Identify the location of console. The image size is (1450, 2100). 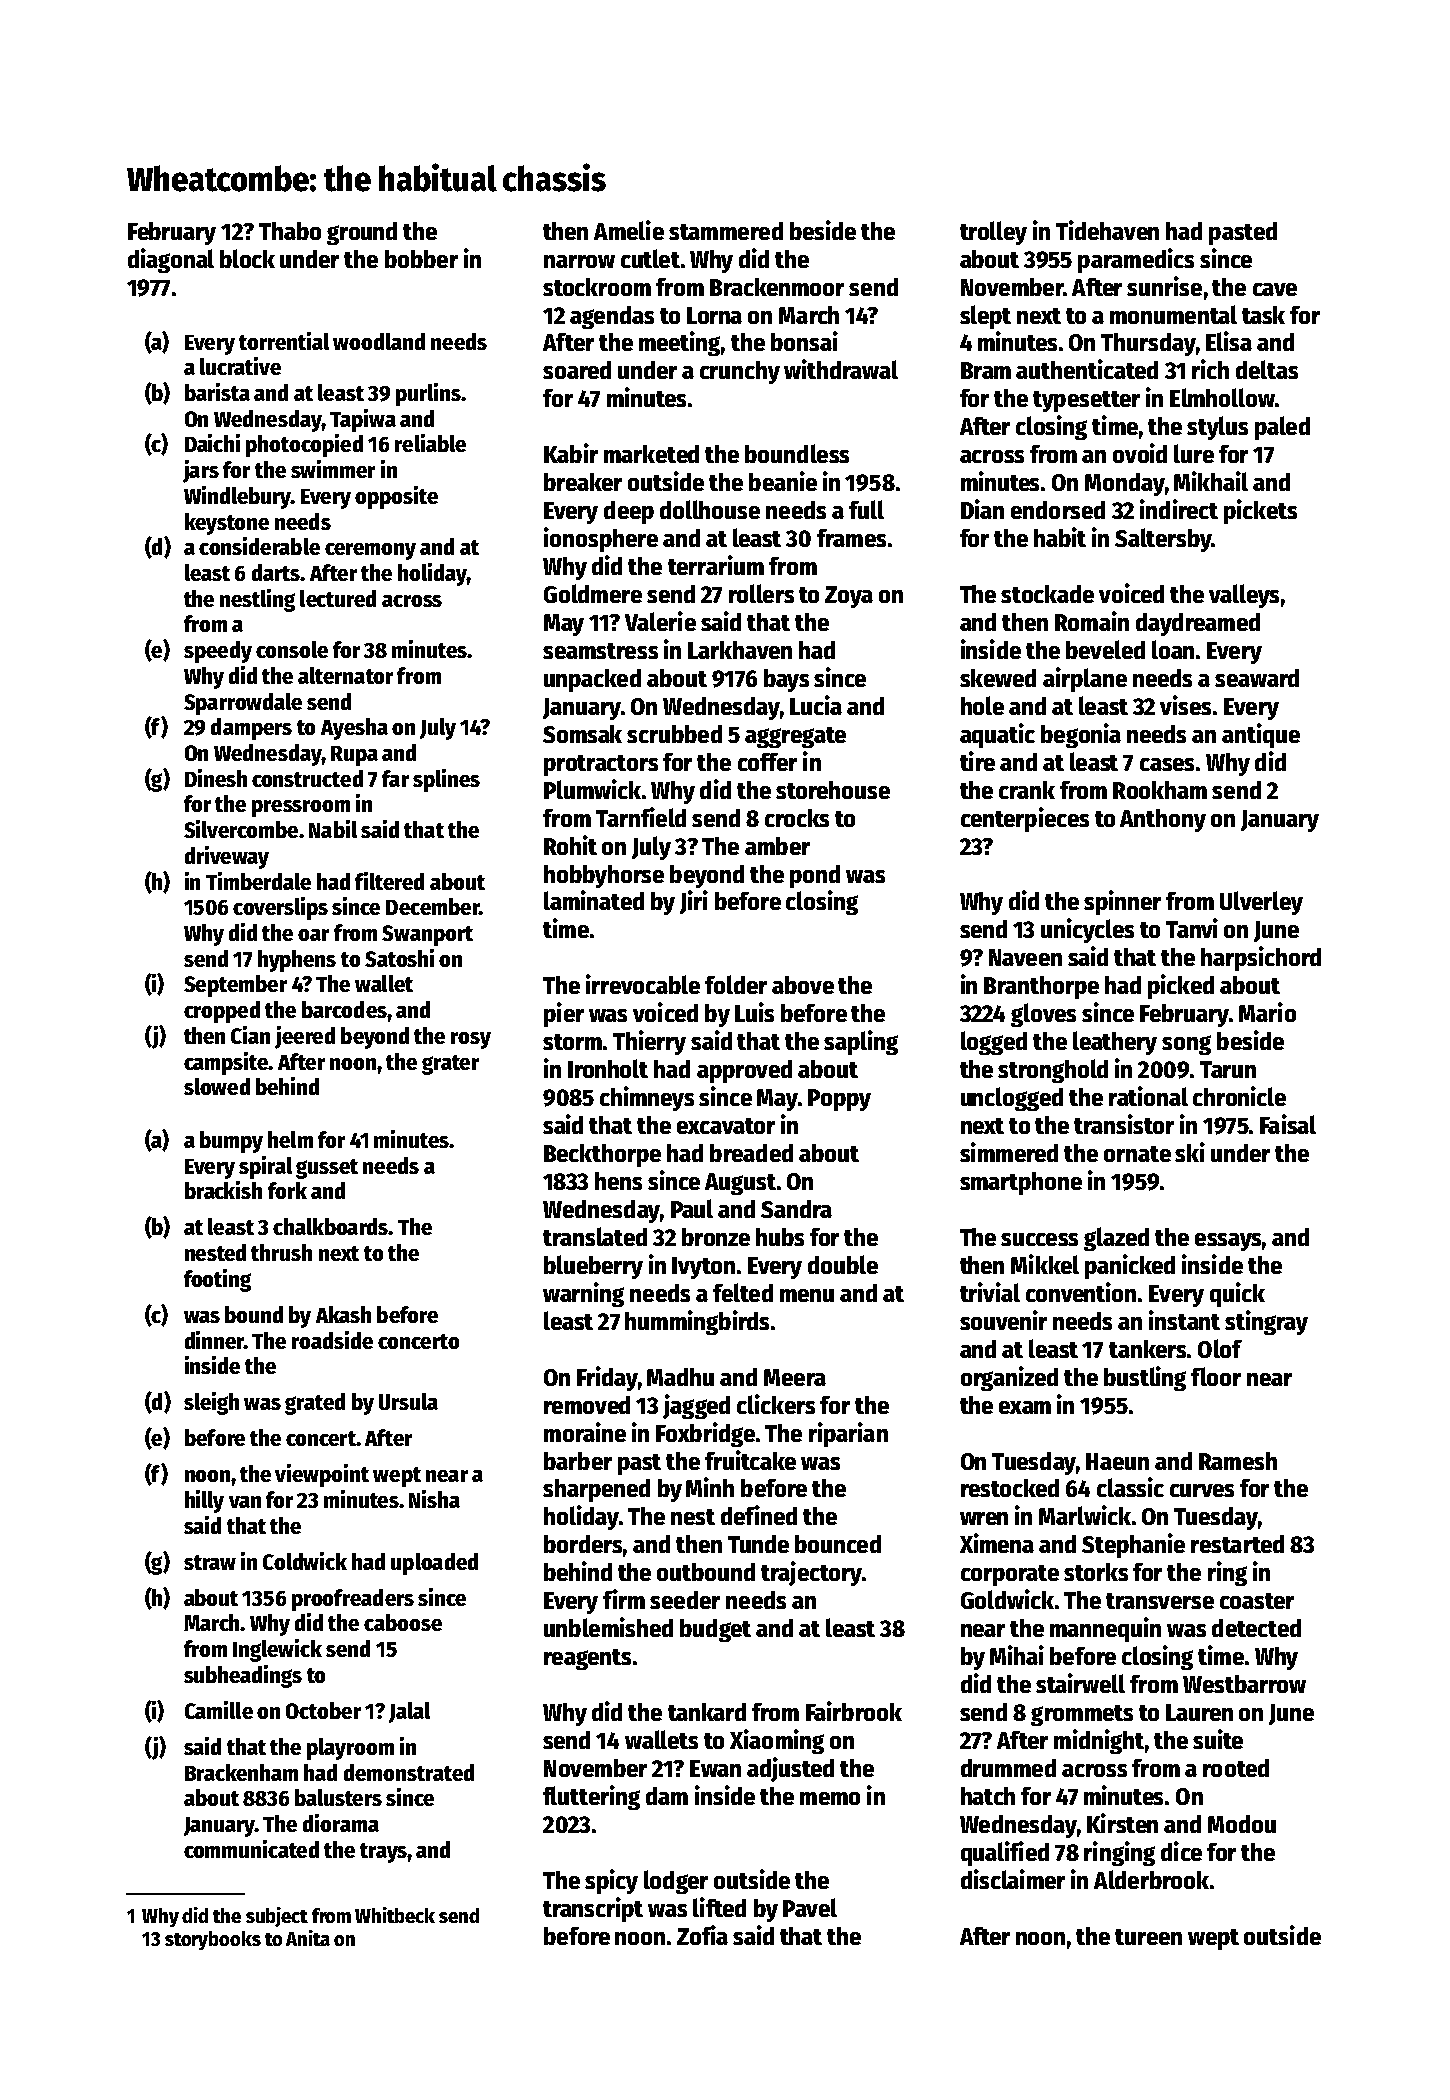
(292, 649).
